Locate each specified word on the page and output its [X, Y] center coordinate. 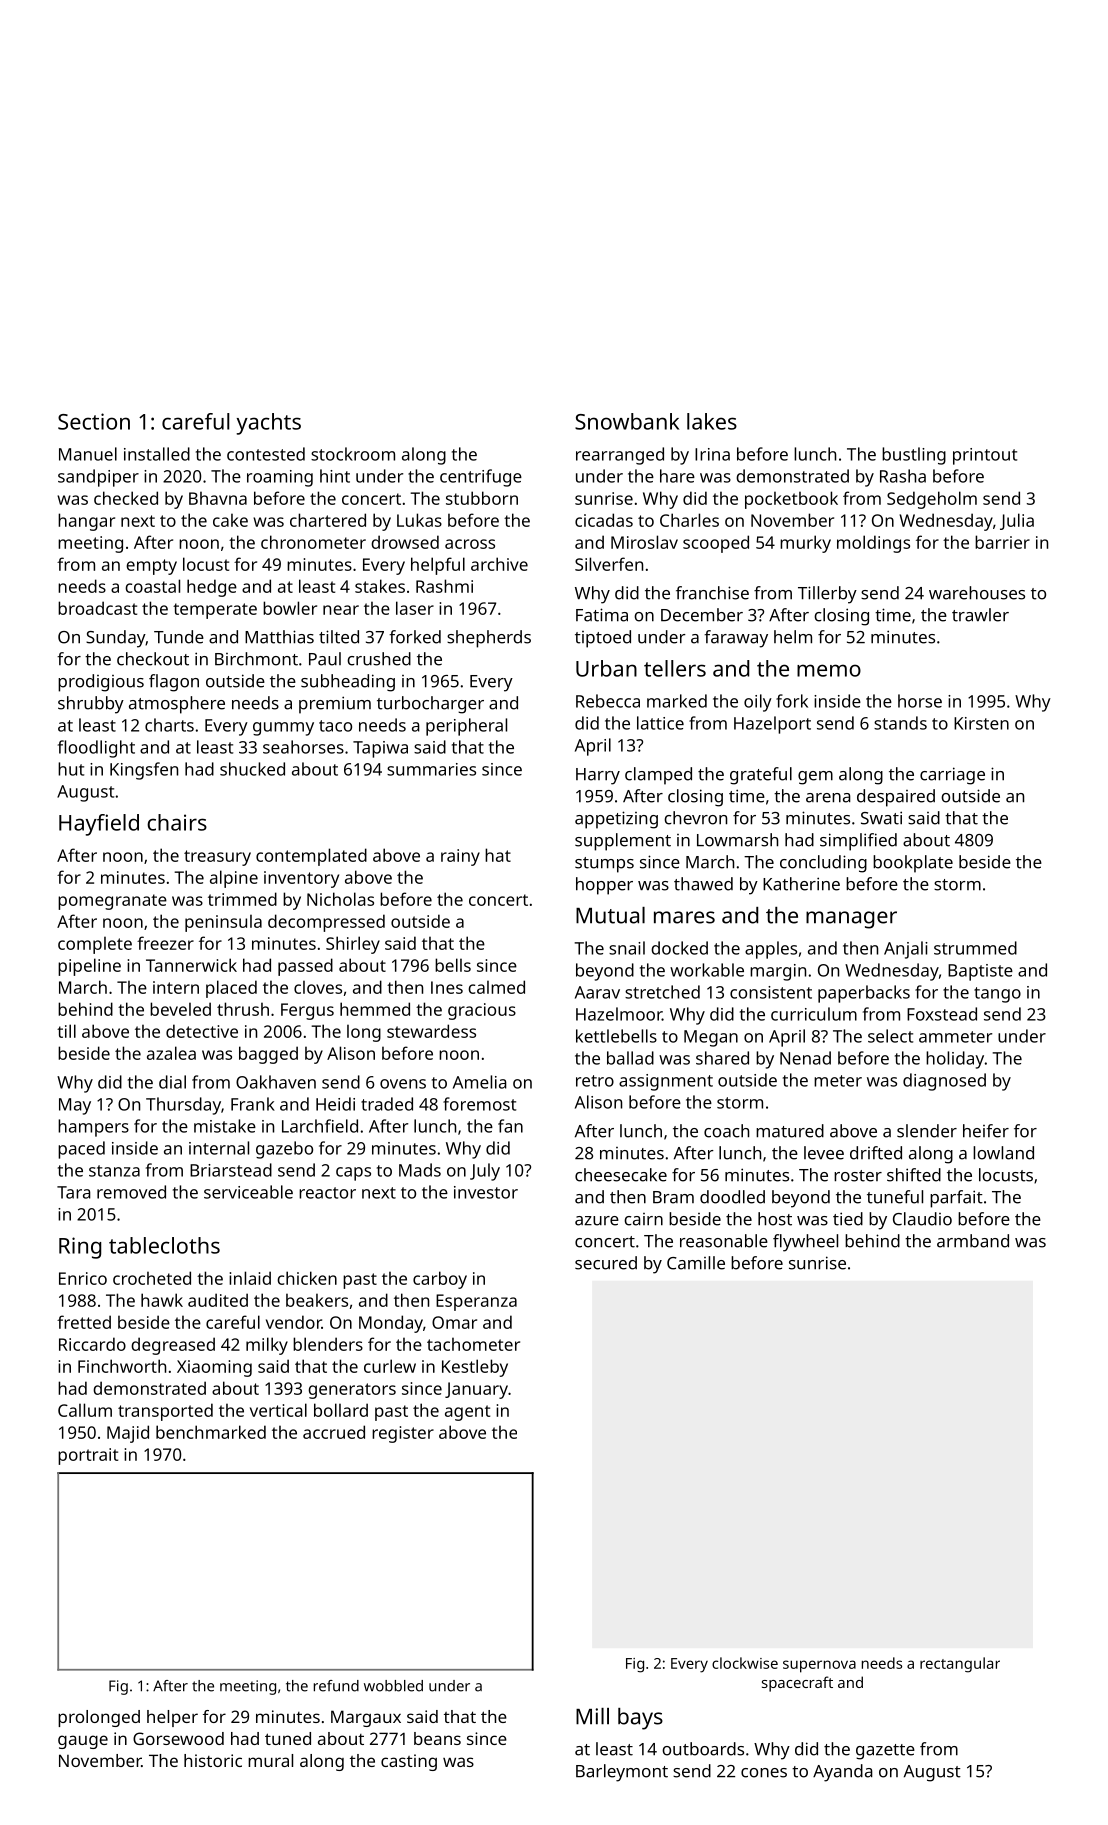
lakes [712, 421]
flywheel [805, 1243]
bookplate [913, 864]
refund [336, 1686]
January [476, 1390]
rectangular [960, 1665]
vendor [294, 1322]
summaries [431, 769]
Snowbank [627, 421]
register [403, 1434]
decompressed [326, 923]
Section [94, 421]
